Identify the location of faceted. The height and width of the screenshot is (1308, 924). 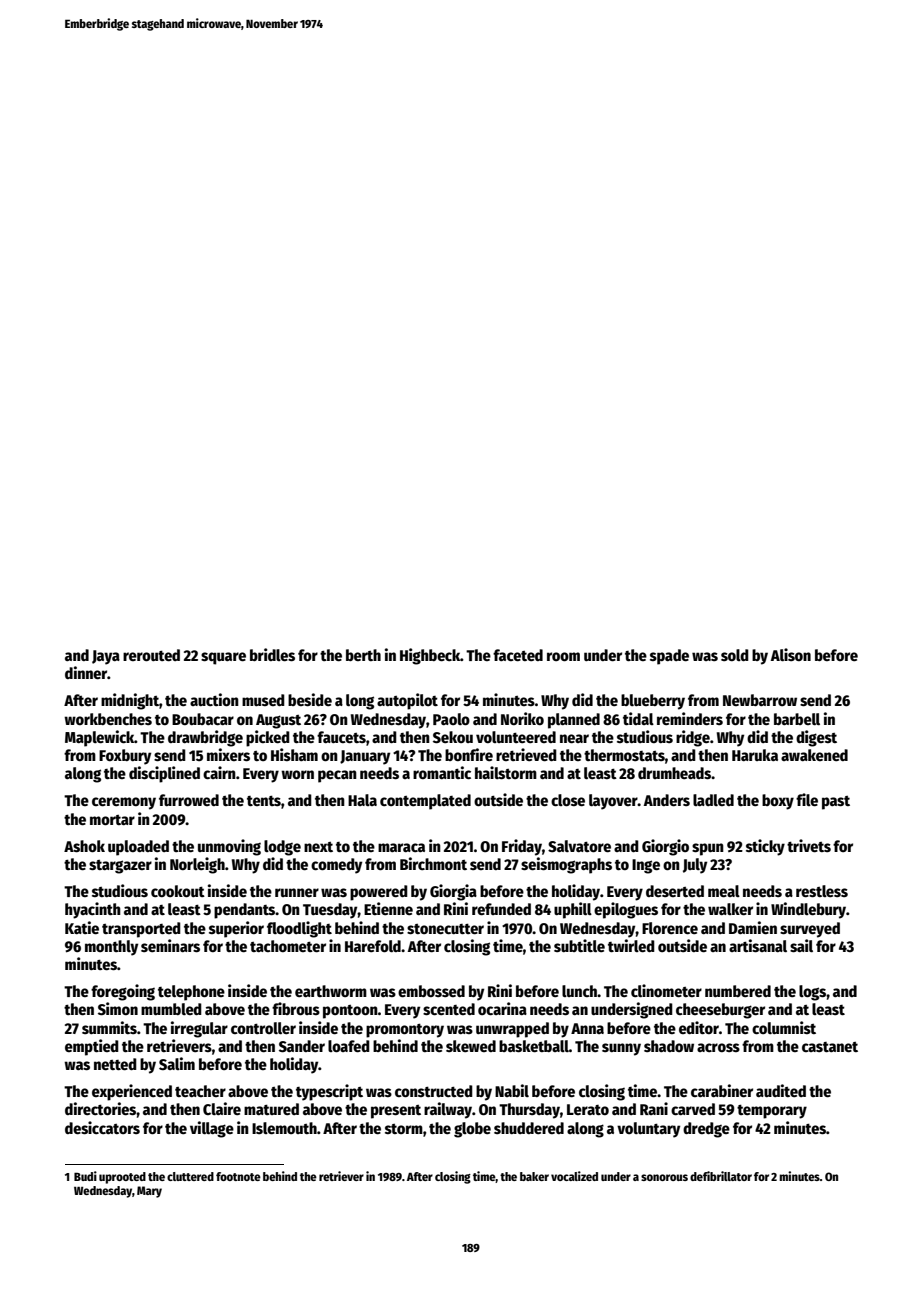
(518, 655).
